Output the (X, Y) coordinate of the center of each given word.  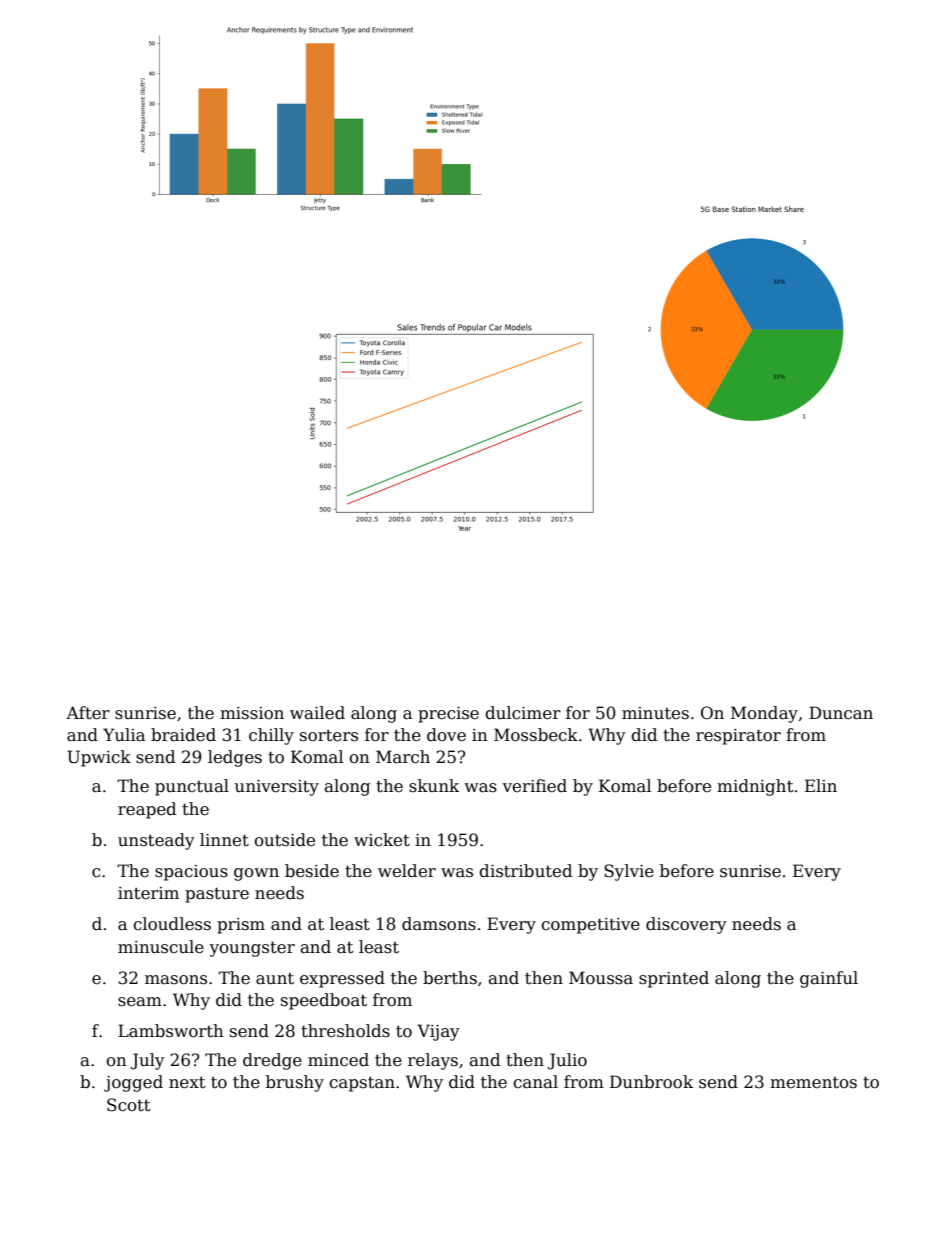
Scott (129, 1105)
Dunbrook (652, 1082)
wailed (317, 713)
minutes (655, 713)
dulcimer (523, 713)
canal (535, 1082)
